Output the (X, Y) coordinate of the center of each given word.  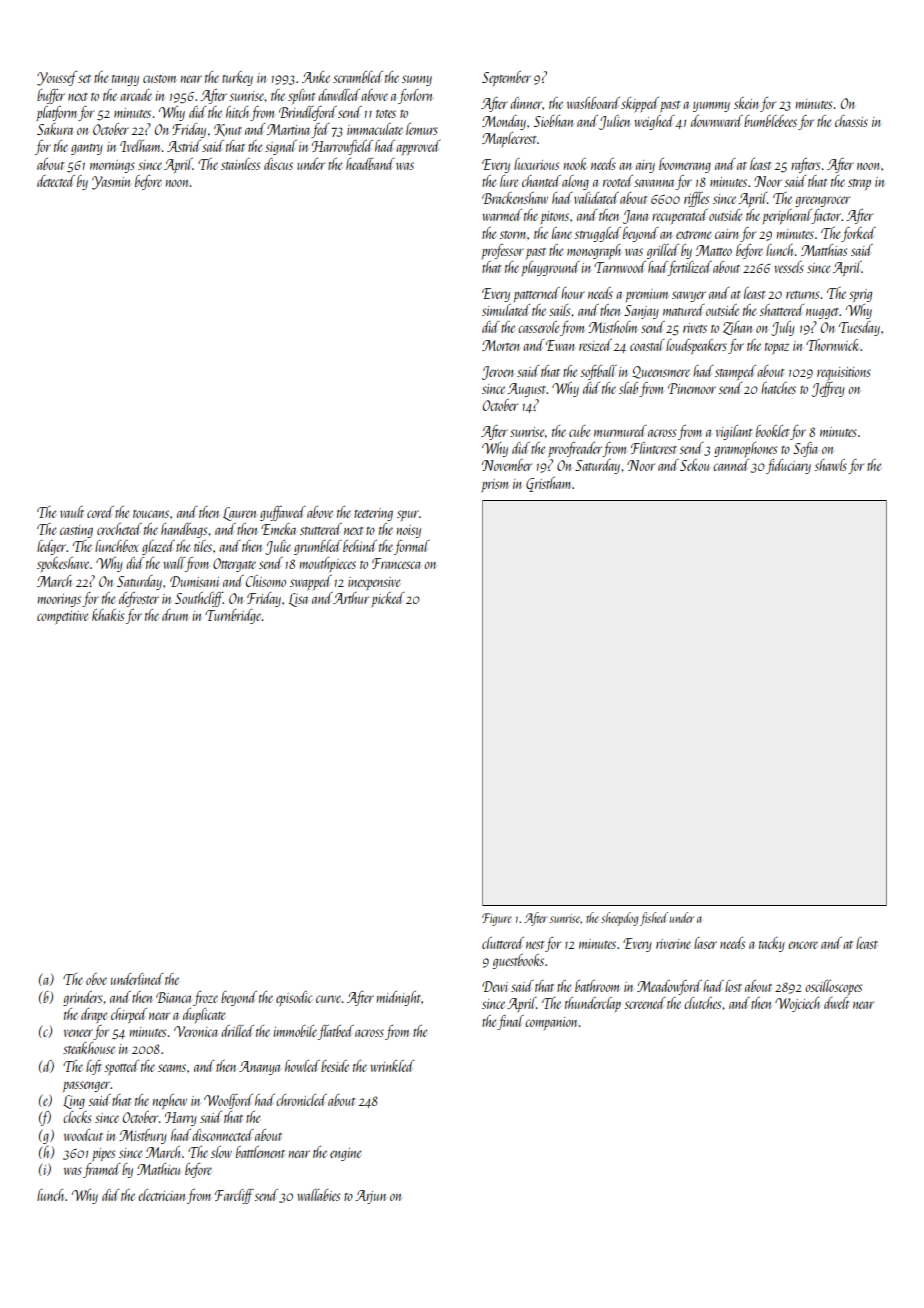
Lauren (239, 514)
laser (705, 943)
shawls (830, 465)
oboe (96, 979)
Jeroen (498, 373)
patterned (537, 294)
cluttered (503, 943)
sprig (860, 295)
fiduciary (788, 466)
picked (388, 599)
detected (56, 181)
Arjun (370, 1197)
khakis (108, 615)
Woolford (228, 1101)
